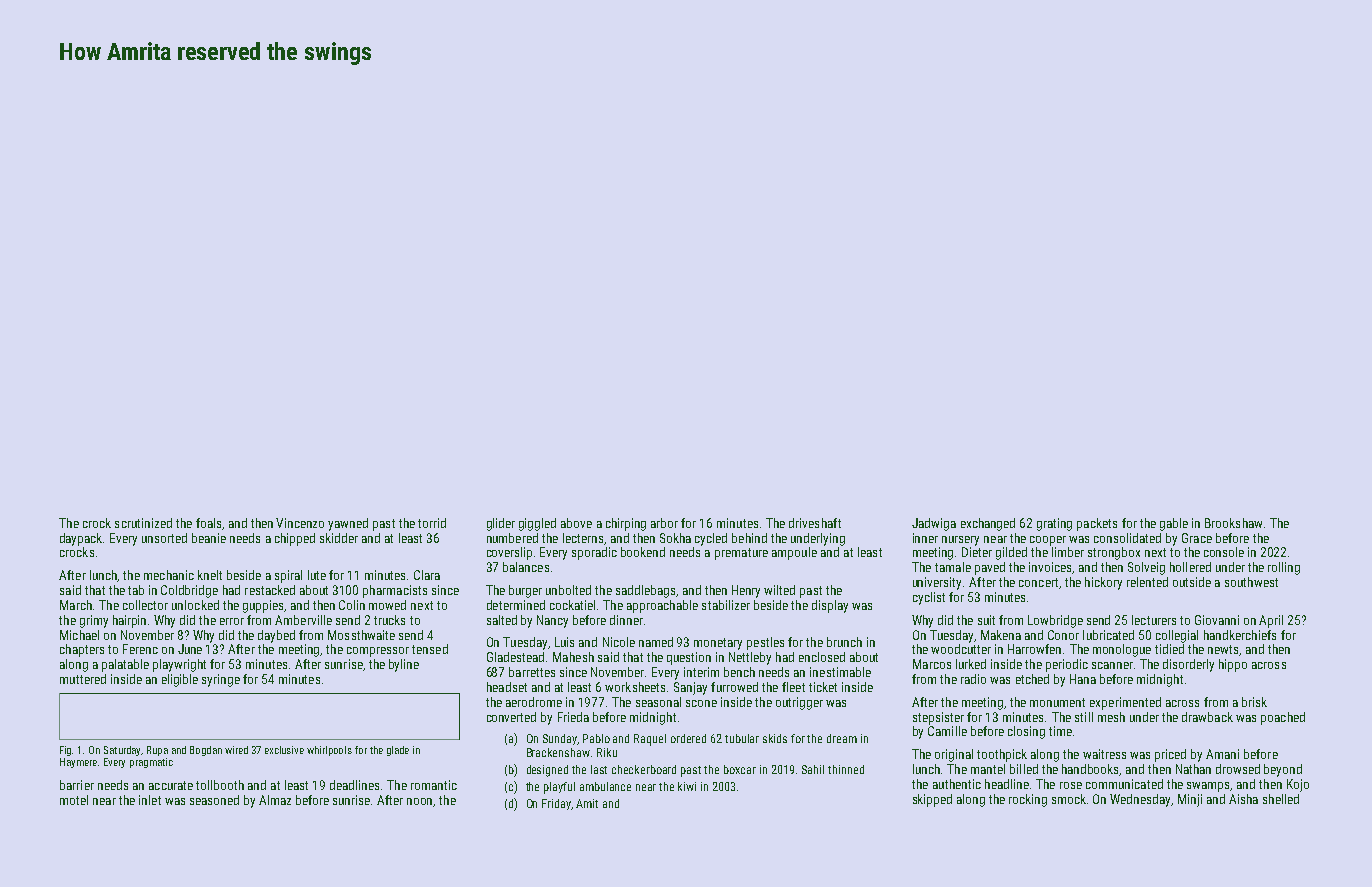 Image resolution: width=1372 pixels, height=887 pixels. Describe the element at coordinates (516, 605) in the screenshot. I see `determined` at that location.
